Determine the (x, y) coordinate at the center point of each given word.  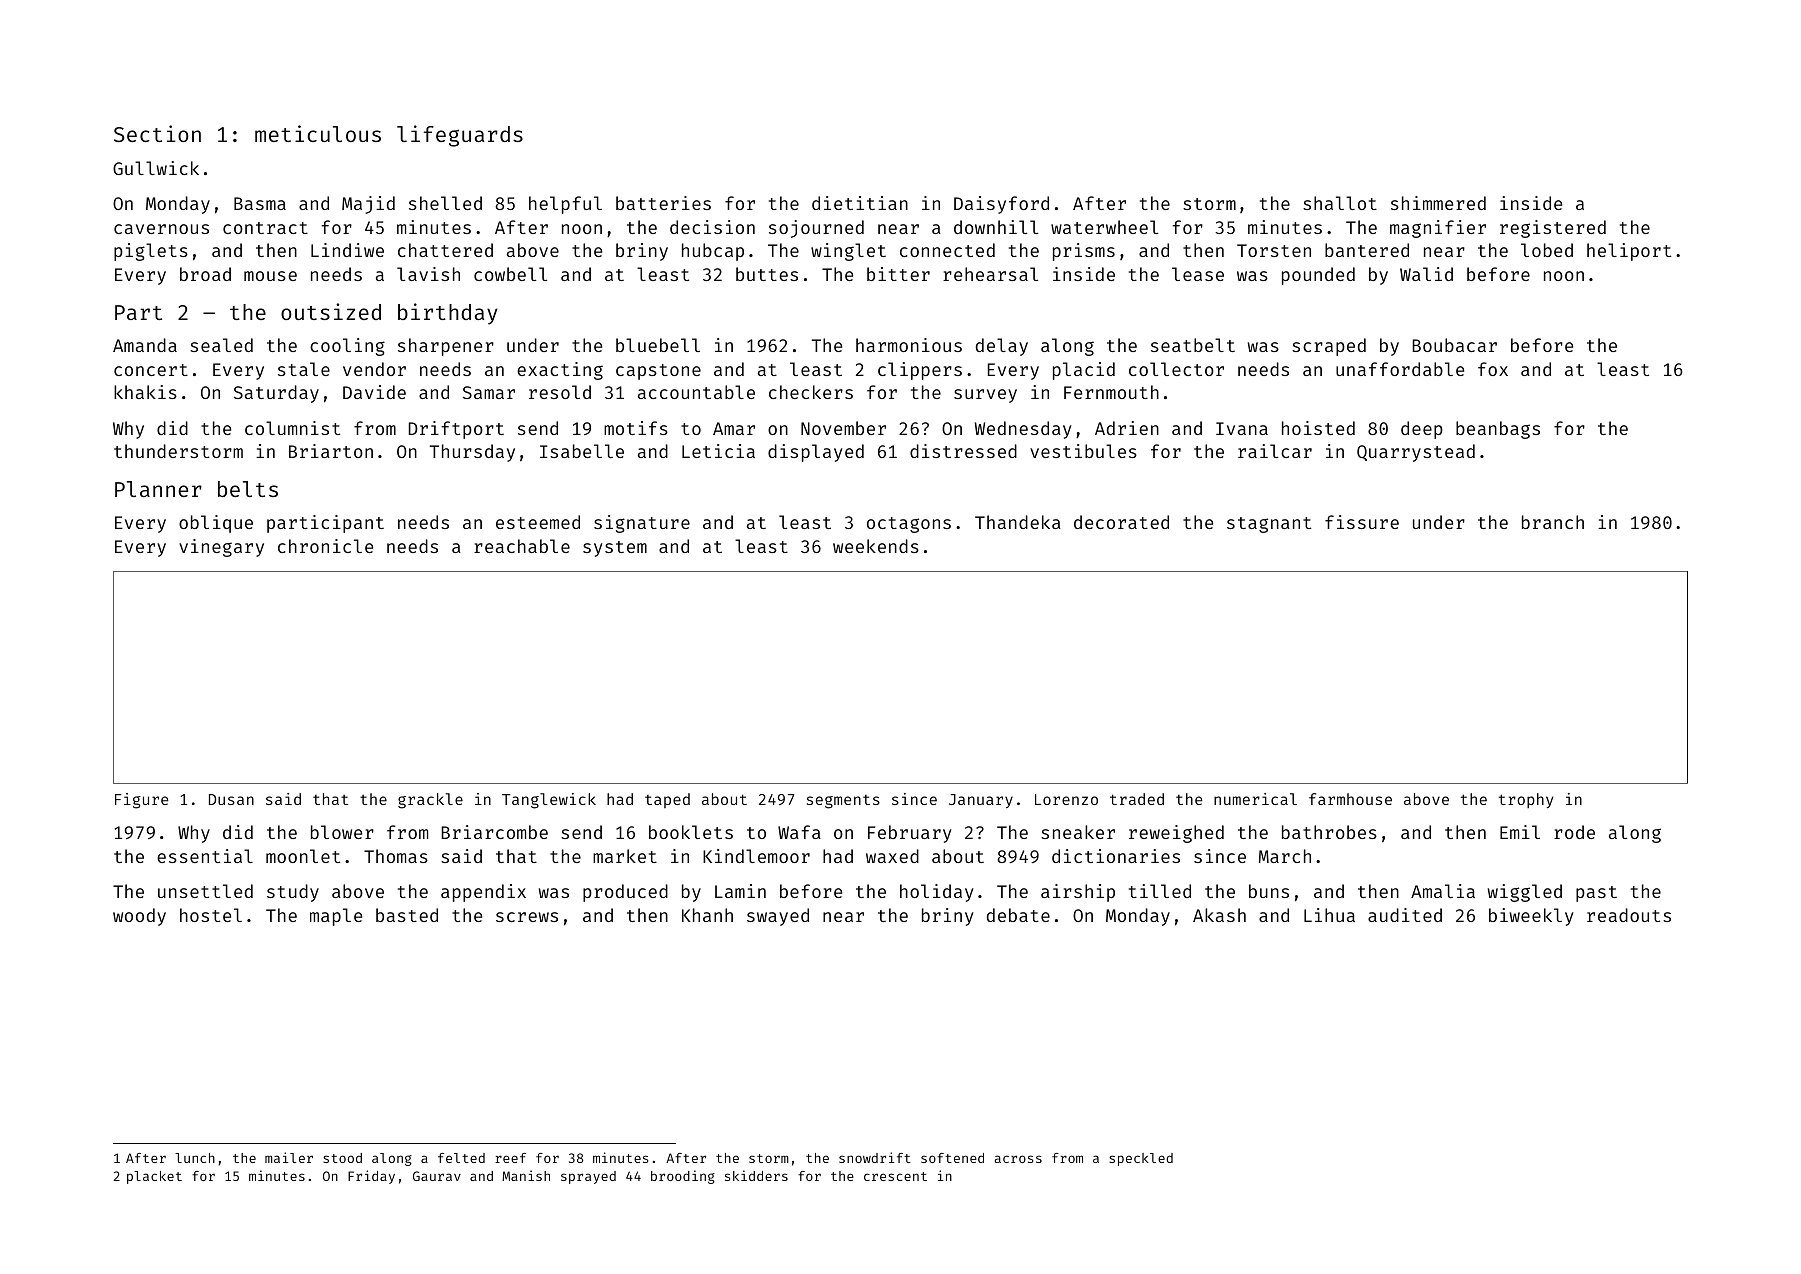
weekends (876, 546)
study (293, 893)
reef (510, 1158)
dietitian (860, 203)
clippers (920, 371)
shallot (1340, 203)
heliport (1629, 252)
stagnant (1269, 525)
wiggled (1525, 893)
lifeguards (460, 136)
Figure (142, 801)
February (909, 834)
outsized (331, 311)
